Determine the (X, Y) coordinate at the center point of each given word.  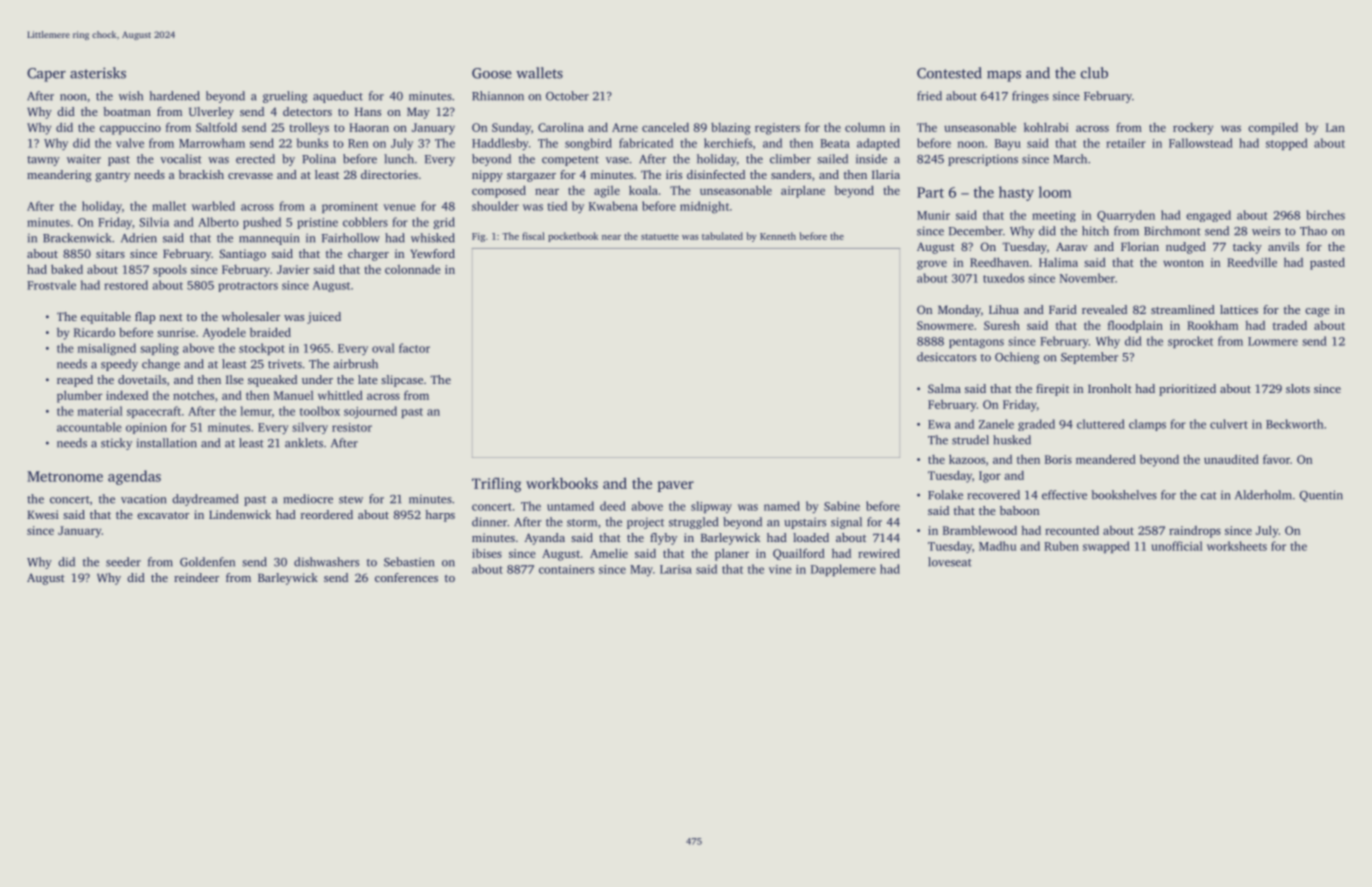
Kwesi (43, 514)
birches (1325, 215)
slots (1298, 388)
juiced (324, 318)
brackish (201, 174)
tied (557, 206)
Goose (492, 73)
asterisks (98, 73)
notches (193, 395)
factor (414, 348)
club (1094, 73)
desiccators (946, 357)
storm (582, 523)
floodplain (1135, 327)
